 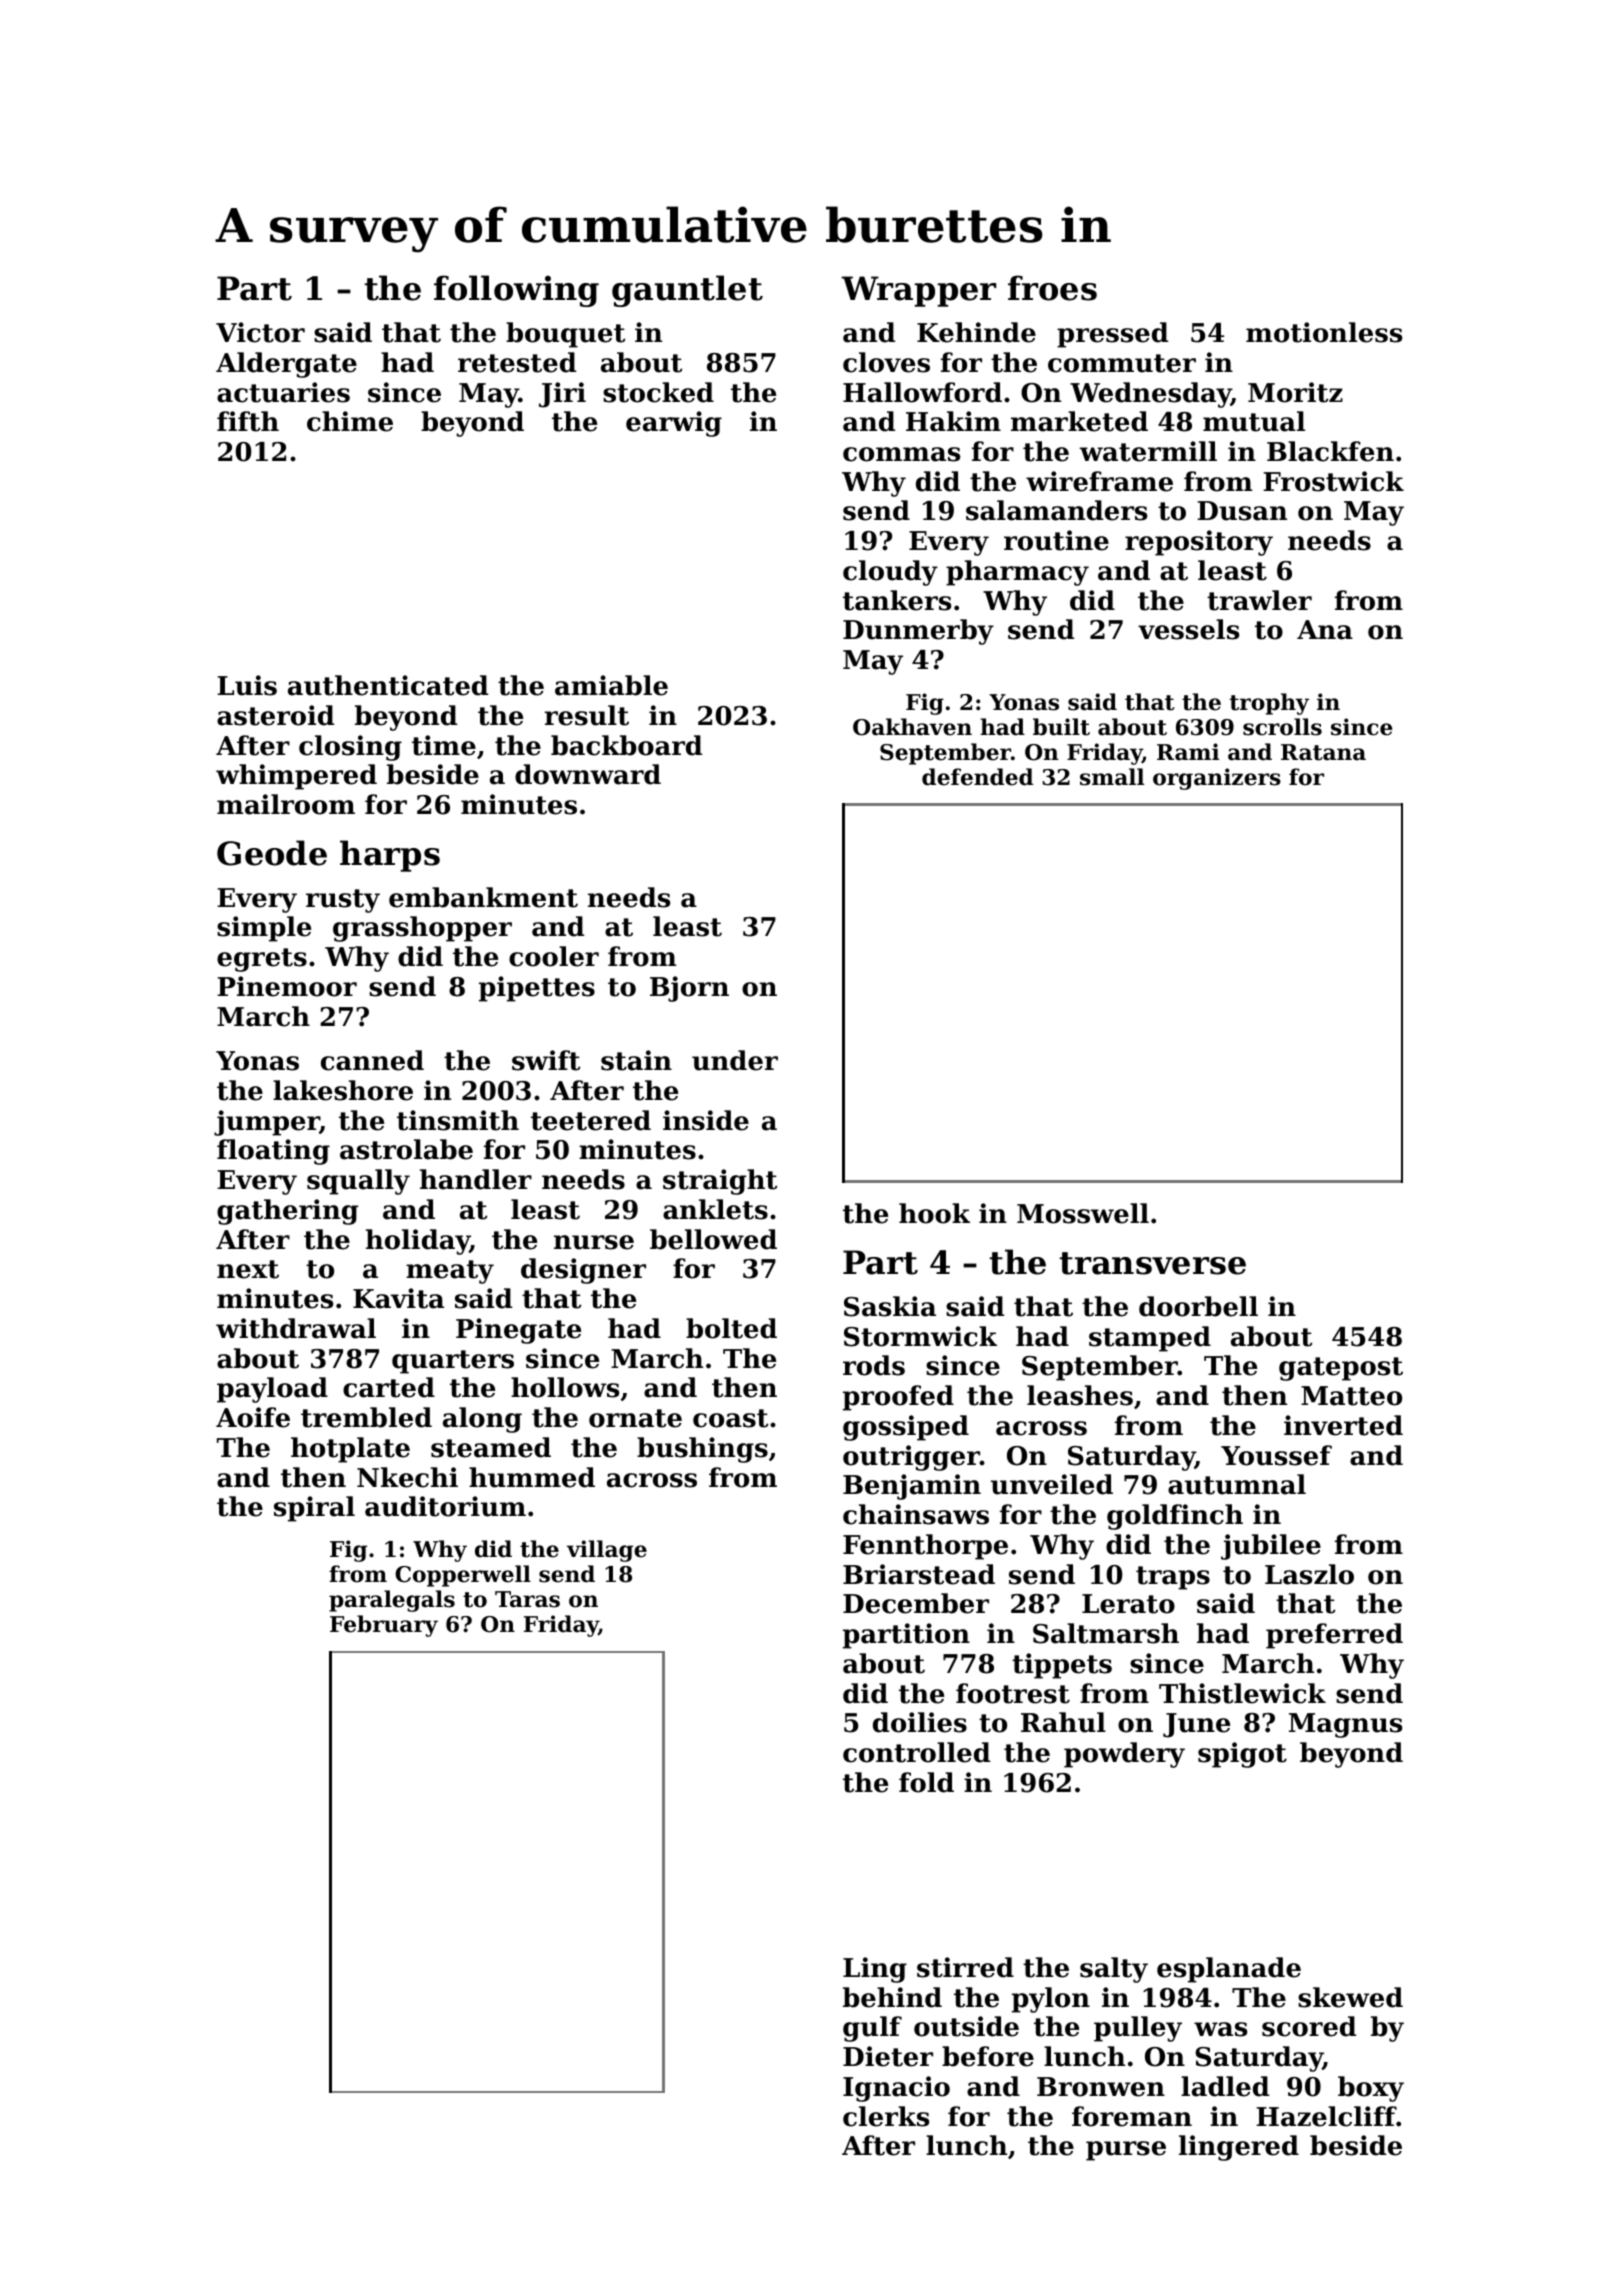 What do you see at coordinates (926, 1782) in the document?
I see `fold` at bounding box center [926, 1782].
